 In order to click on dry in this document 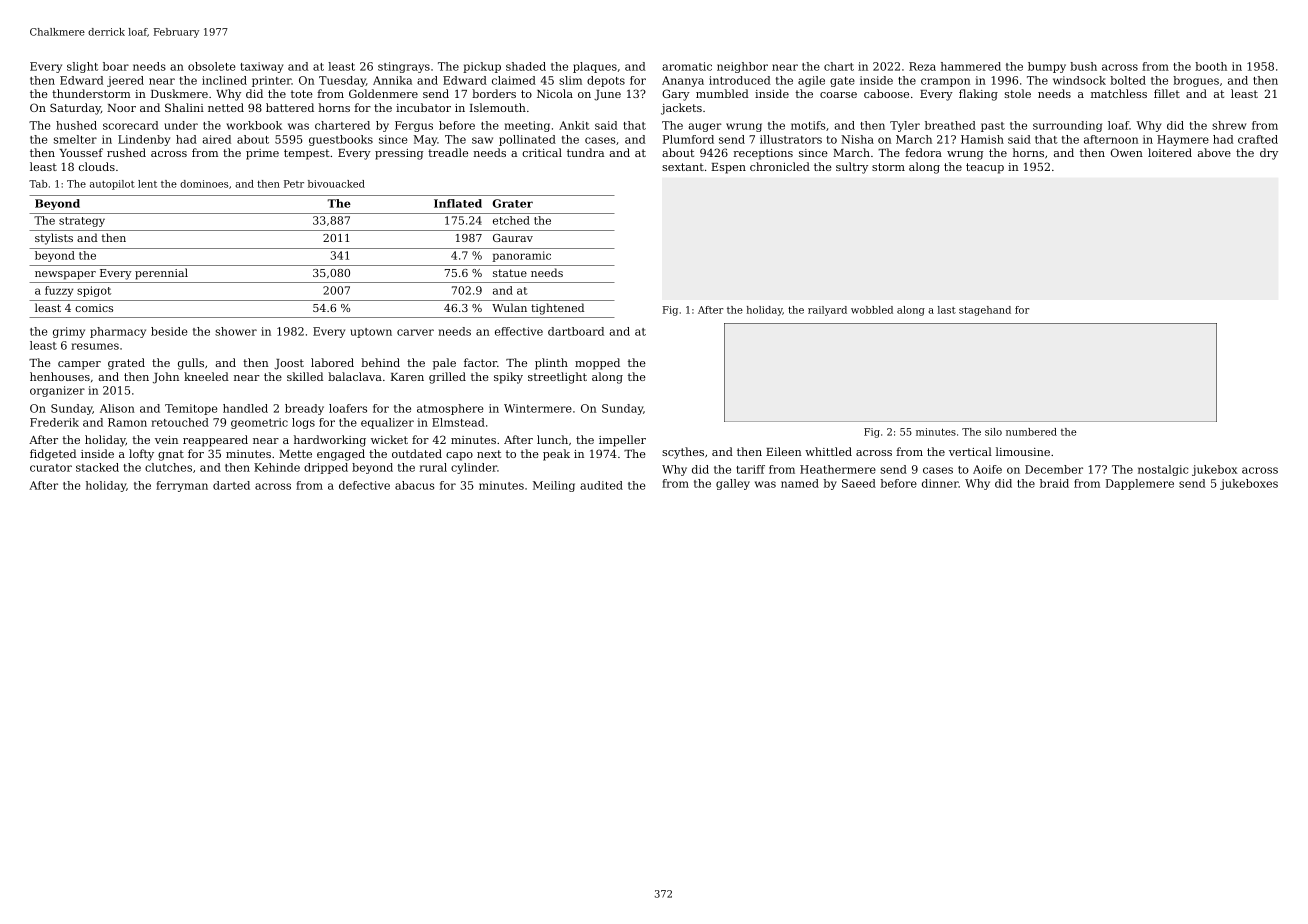, I will do `click(1269, 154)`.
